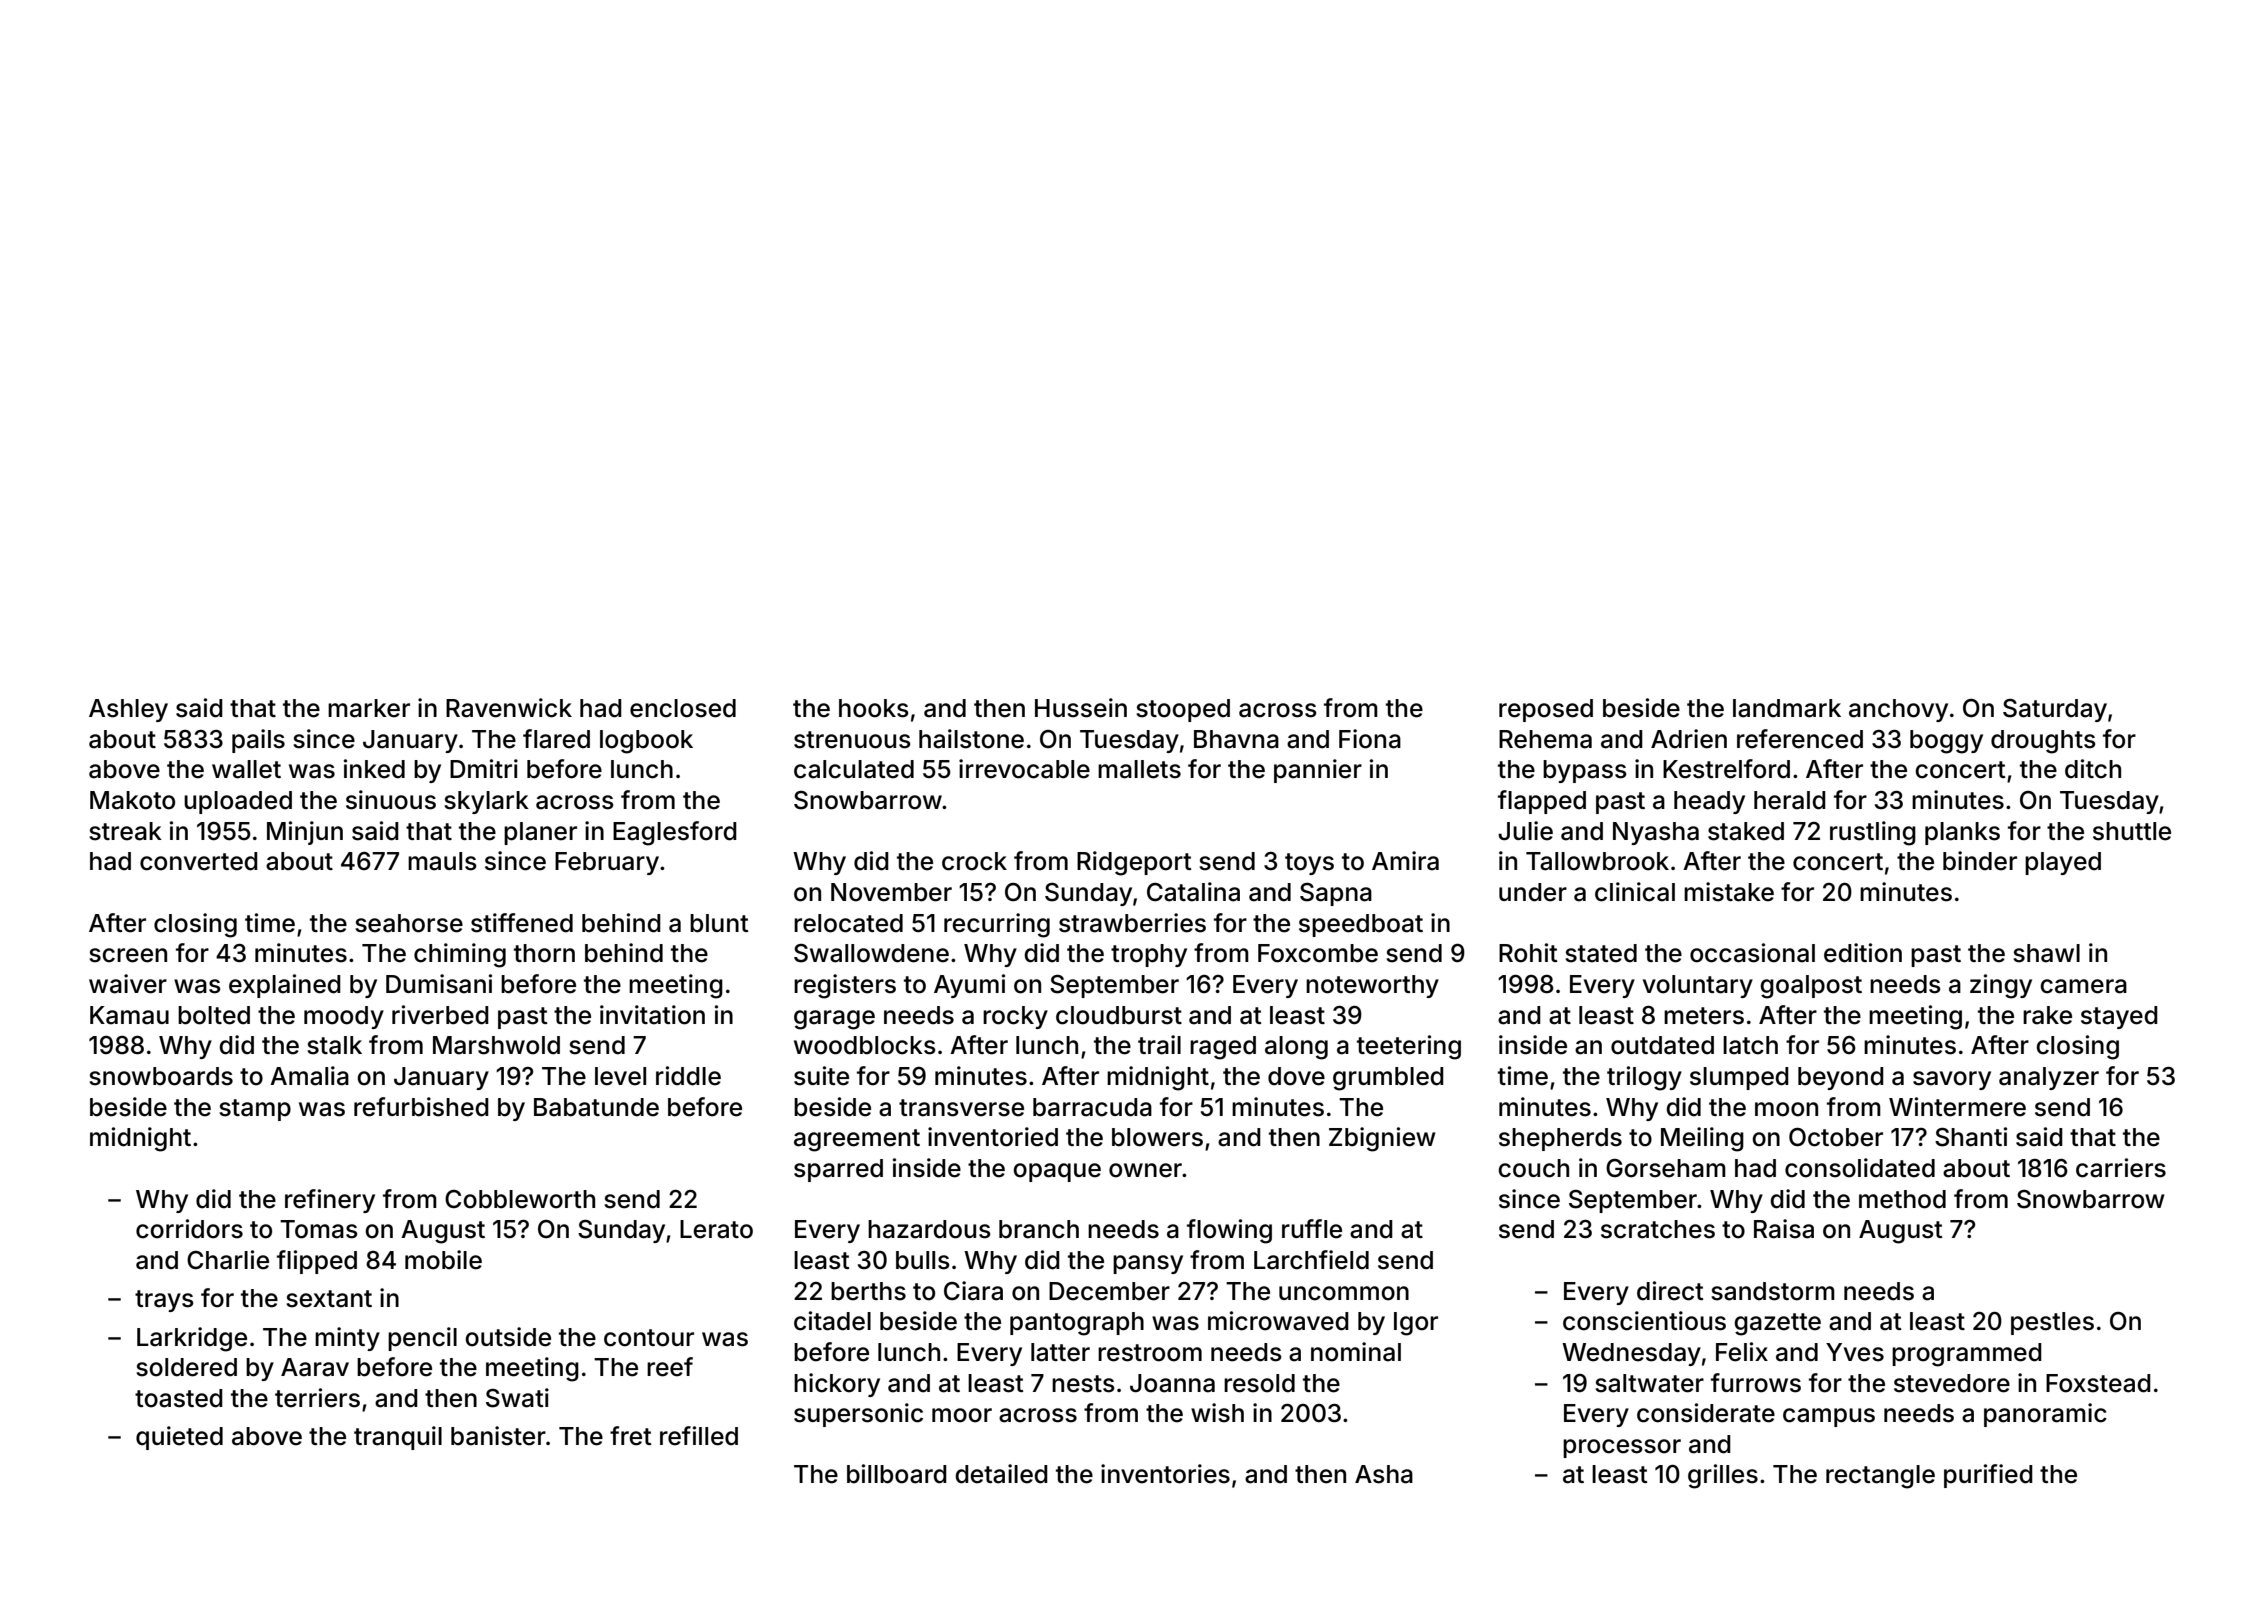 Image resolution: width=2265 pixels, height=1601 pixels. What do you see at coordinates (496, 1045) in the image?
I see `Marshwold` at bounding box center [496, 1045].
